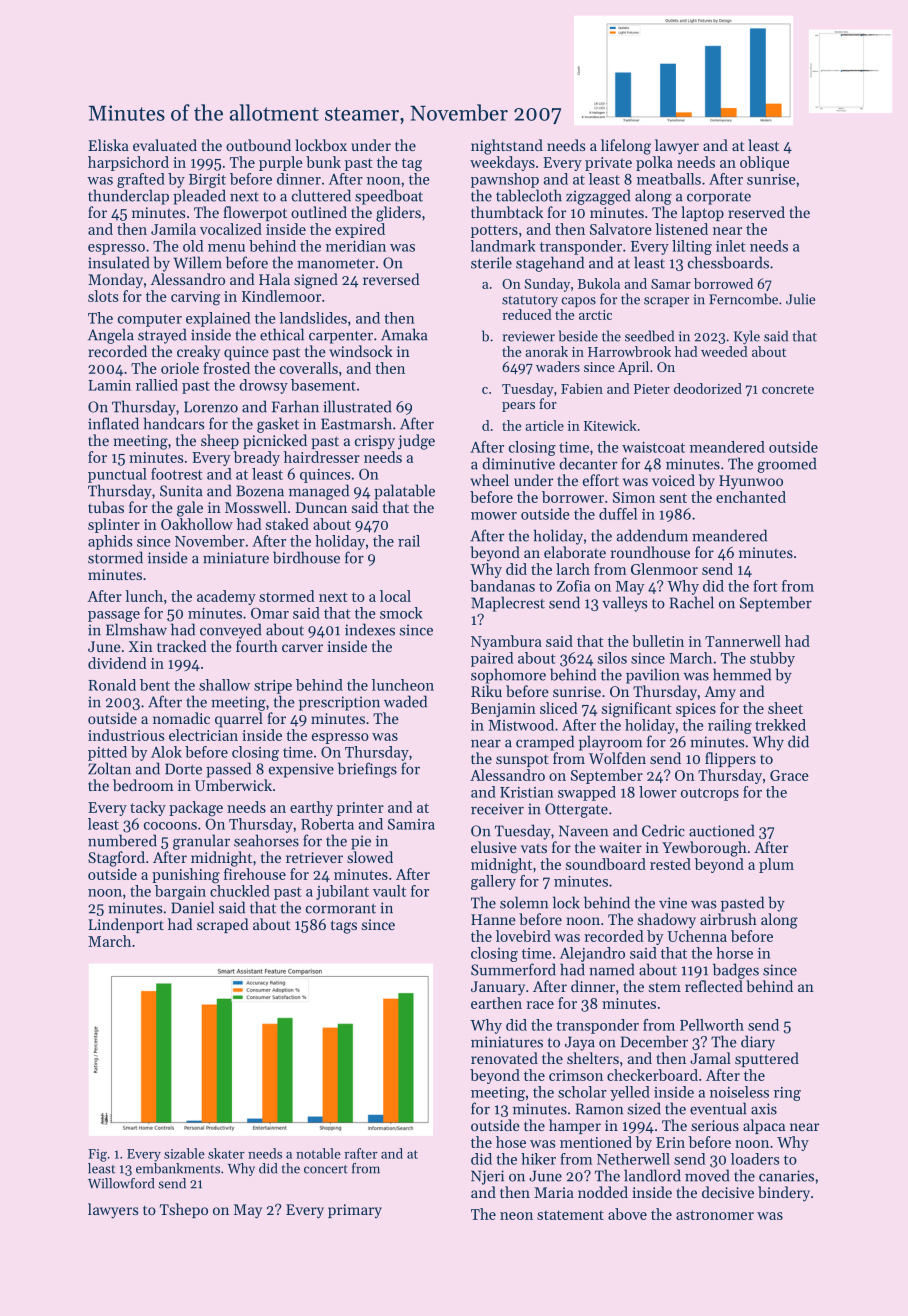  I want to click on handcars, so click(174, 423).
